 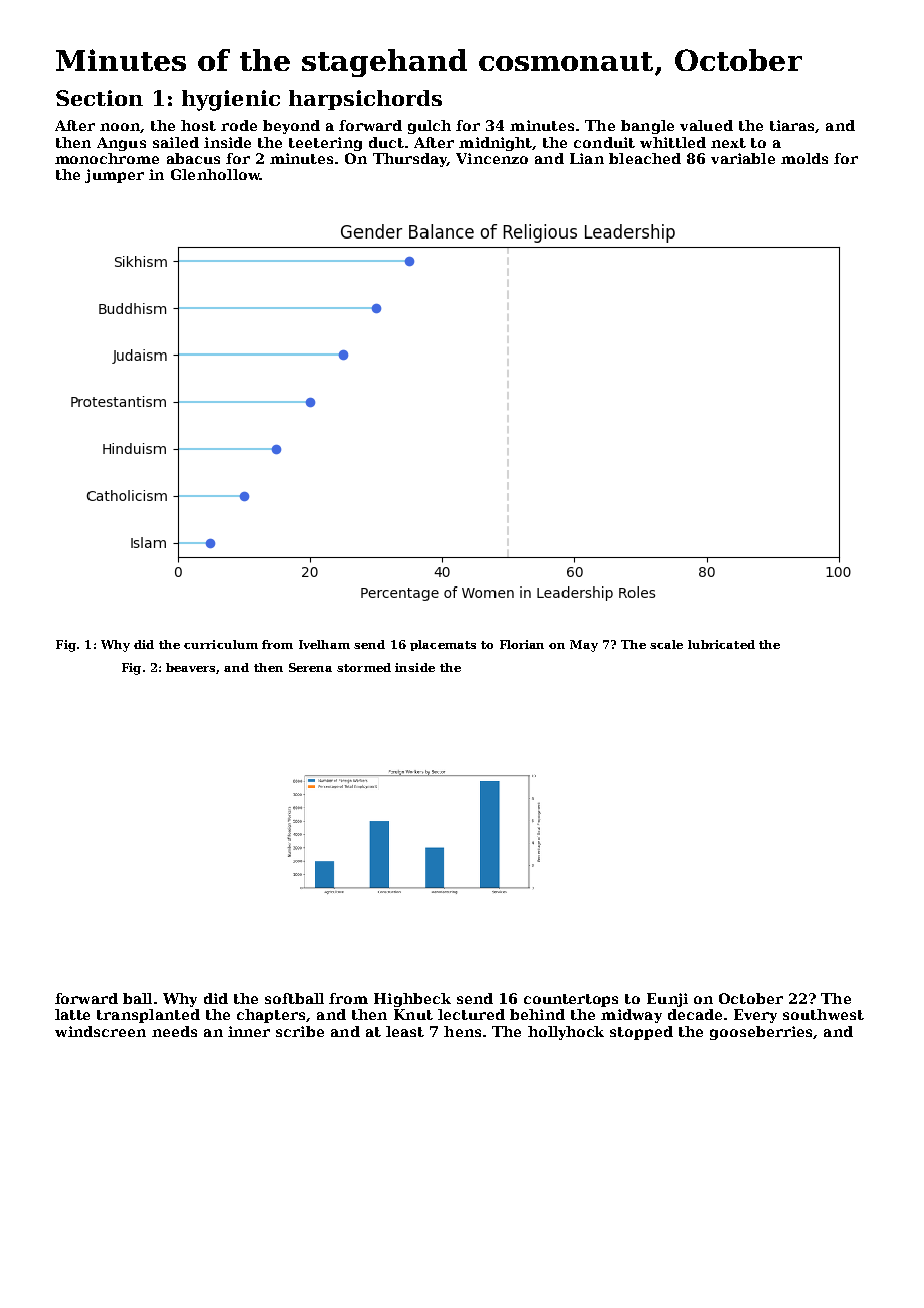 I want to click on latte, so click(x=72, y=1014).
